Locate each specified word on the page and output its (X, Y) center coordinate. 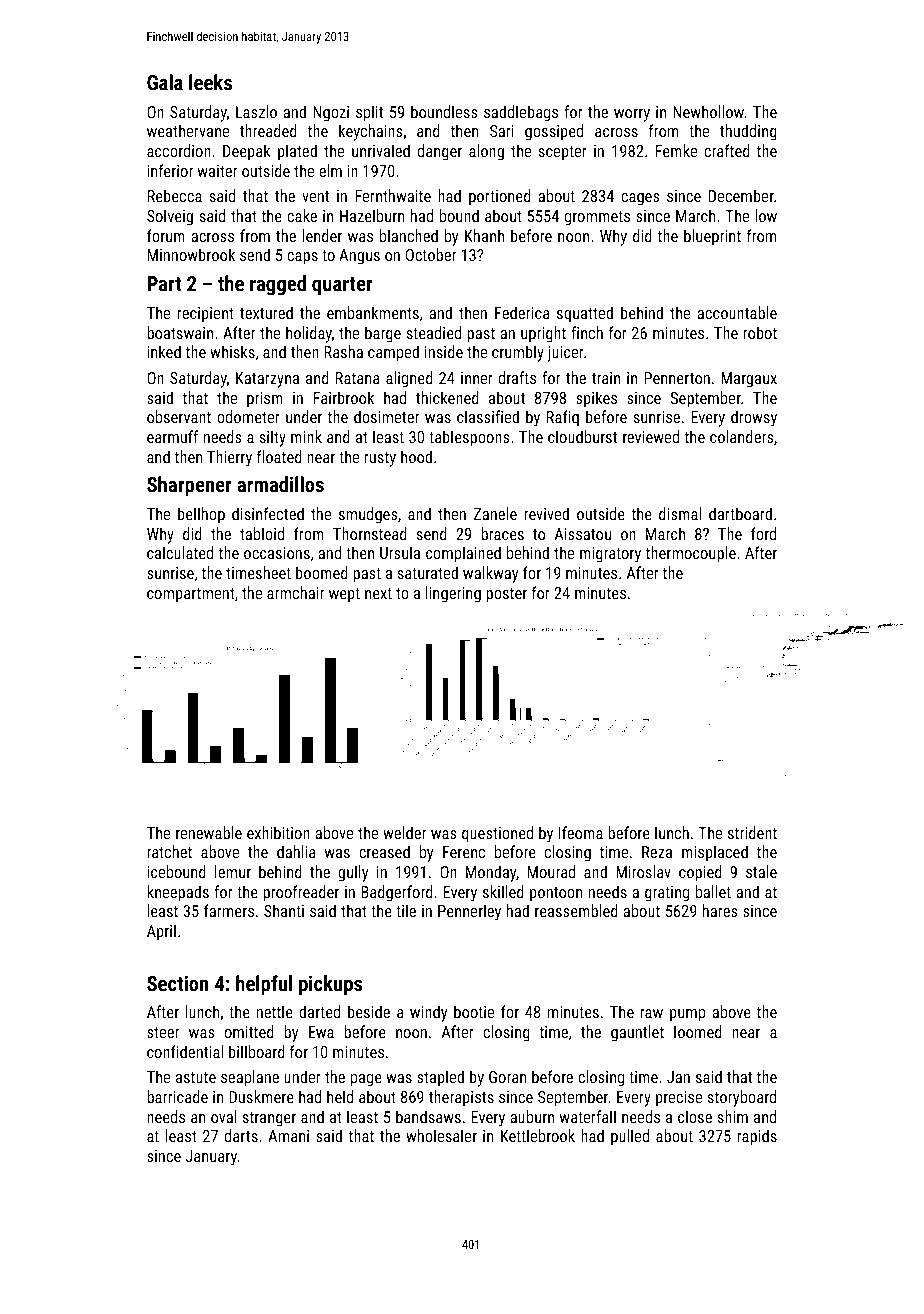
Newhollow (708, 111)
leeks (210, 82)
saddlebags (521, 113)
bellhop (201, 515)
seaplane (250, 1078)
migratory (610, 555)
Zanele (495, 513)
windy (428, 1013)
